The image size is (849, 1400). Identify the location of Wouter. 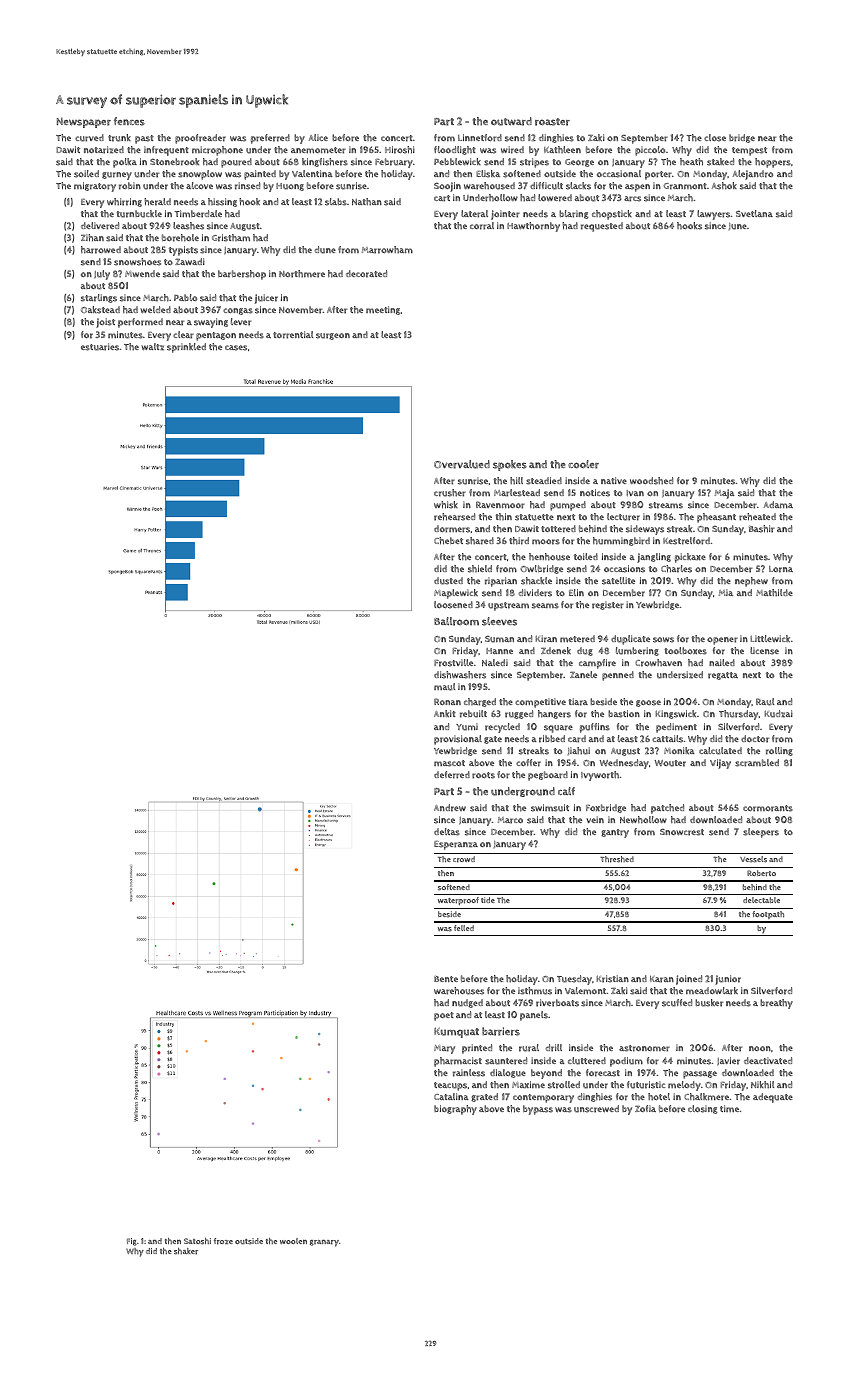
(670, 763).
